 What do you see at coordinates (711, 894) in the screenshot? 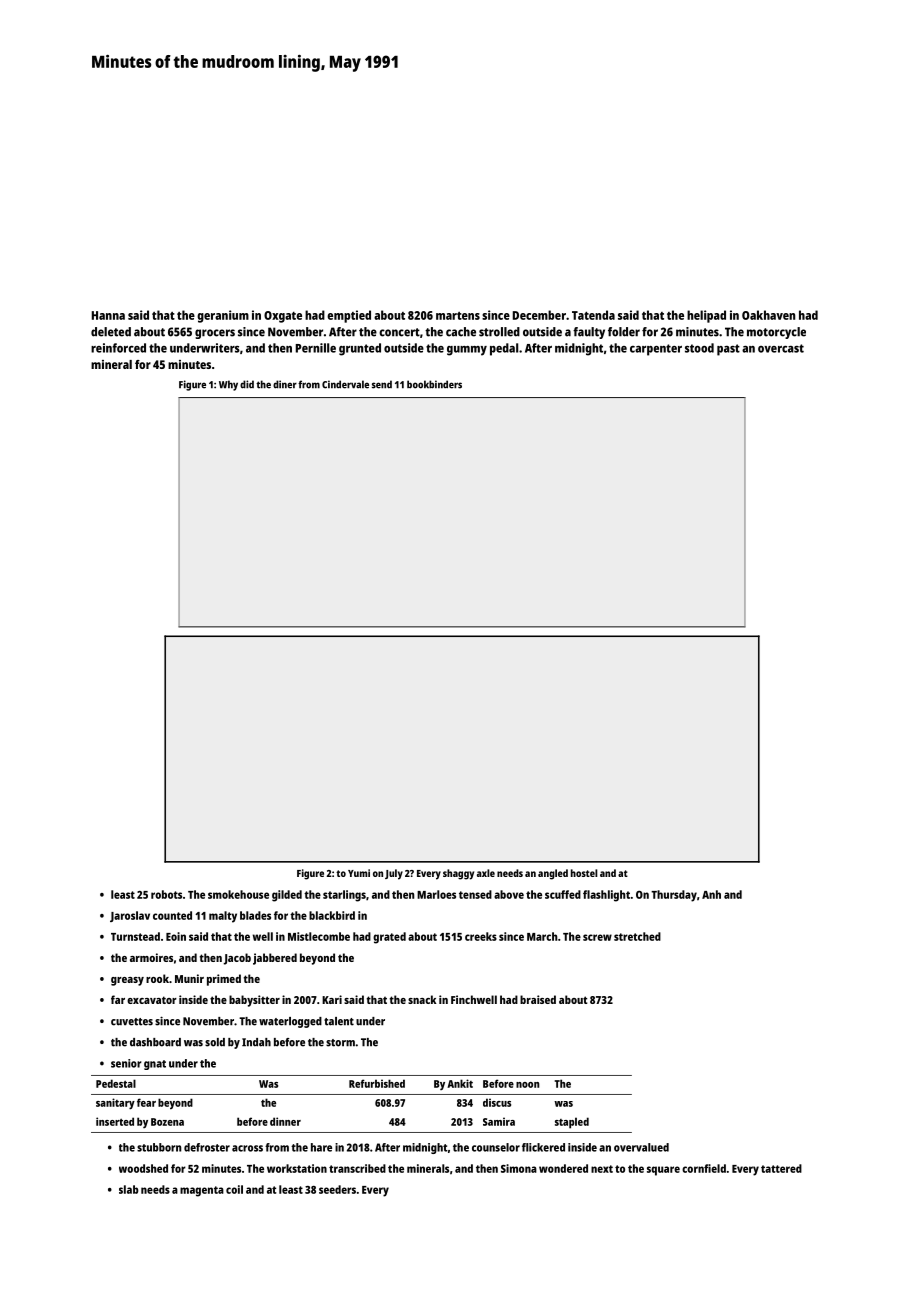
I see `Anh` at bounding box center [711, 894].
